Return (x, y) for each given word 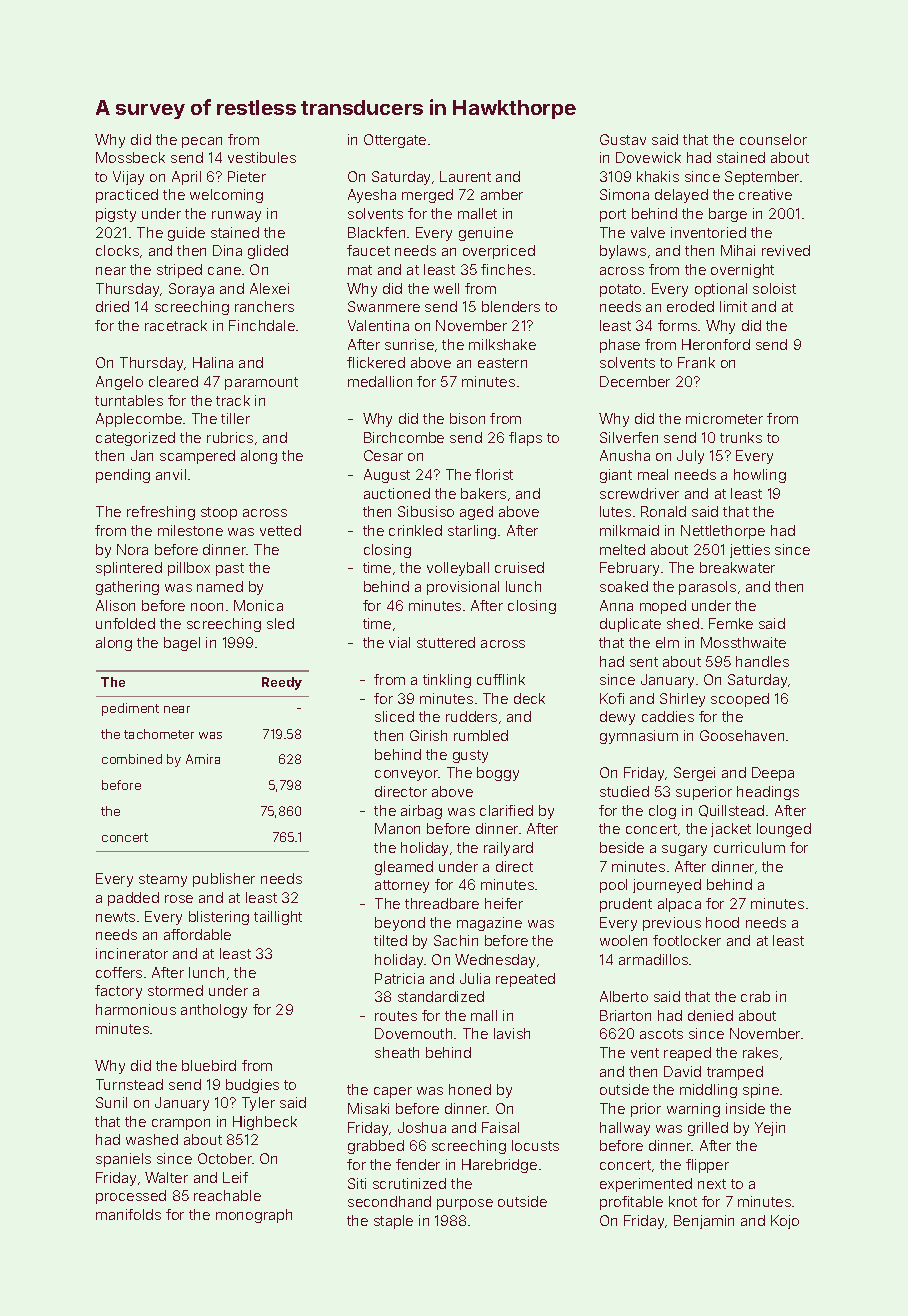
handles (762, 661)
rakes (760, 1052)
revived (786, 250)
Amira (203, 759)
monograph (254, 1216)
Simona (624, 194)
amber (502, 194)
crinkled (415, 530)
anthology (214, 1011)
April (186, 178)
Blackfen (376, 232)
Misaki (368, 1108)
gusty (470, 756)
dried (112, 306)
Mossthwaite (743, 642)
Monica (258, 605)
